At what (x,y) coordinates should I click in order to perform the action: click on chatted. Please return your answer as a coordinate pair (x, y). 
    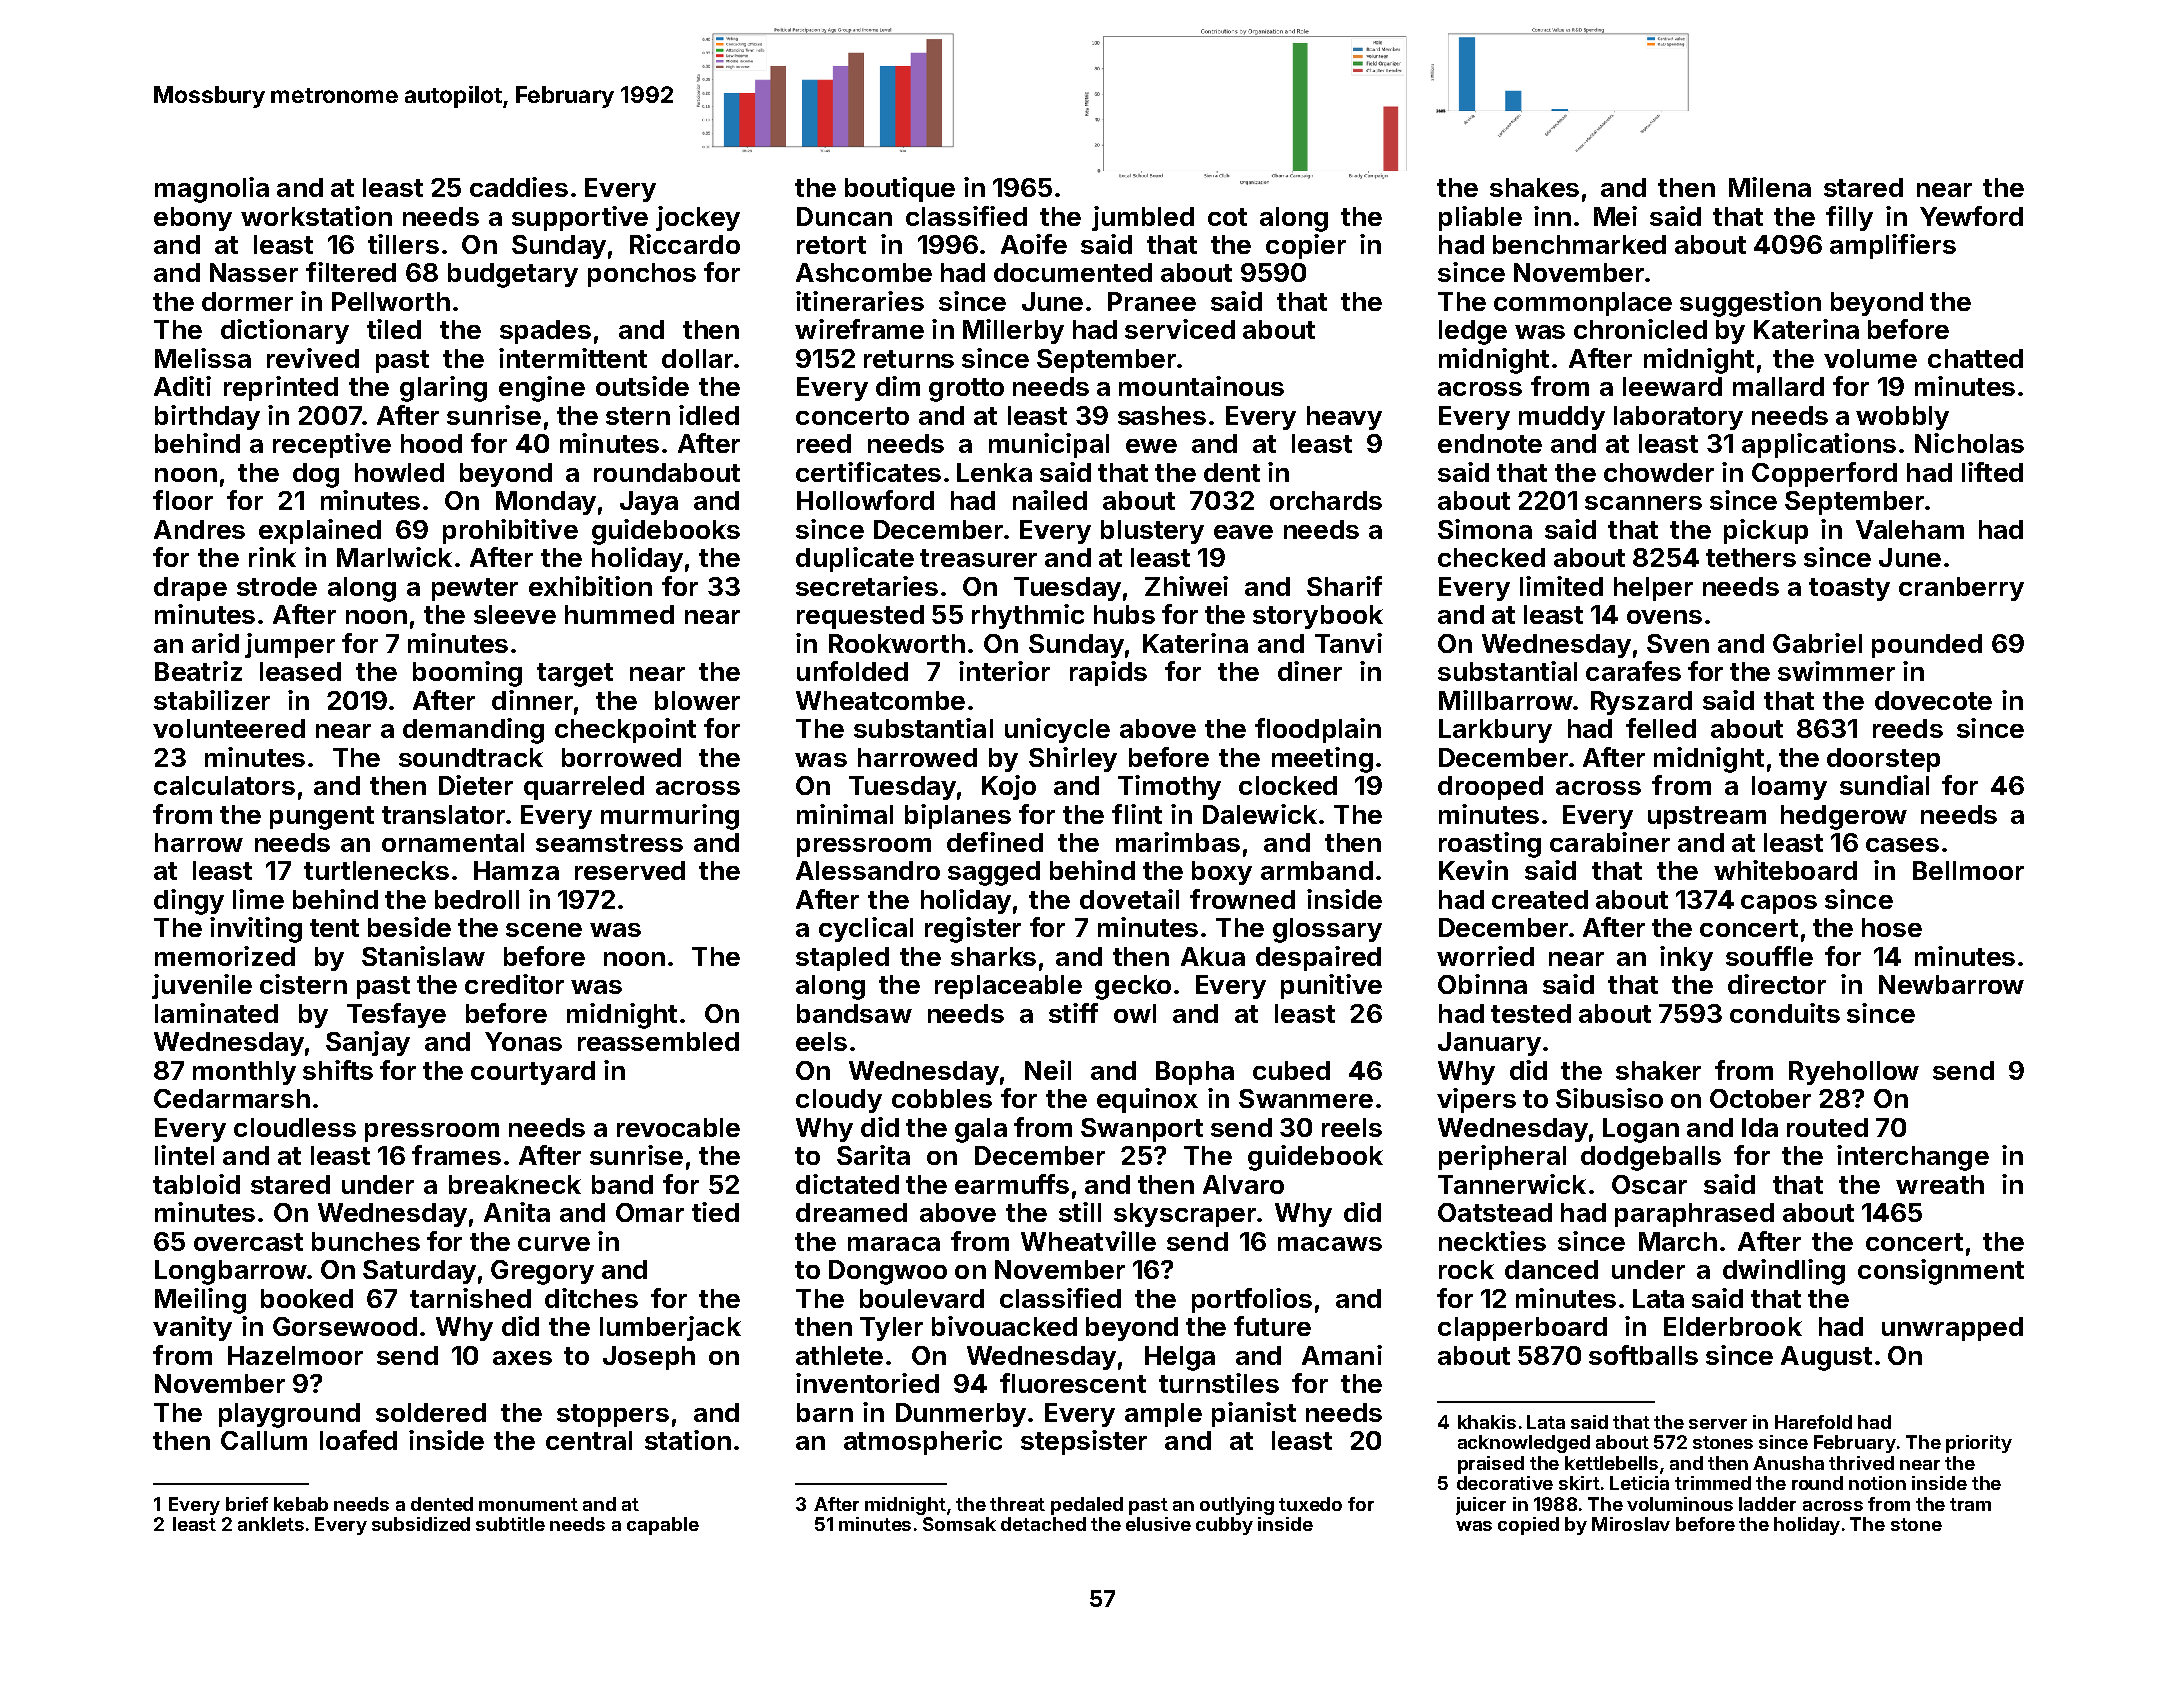
    Looking at the image, I should click on (1975, 358).
